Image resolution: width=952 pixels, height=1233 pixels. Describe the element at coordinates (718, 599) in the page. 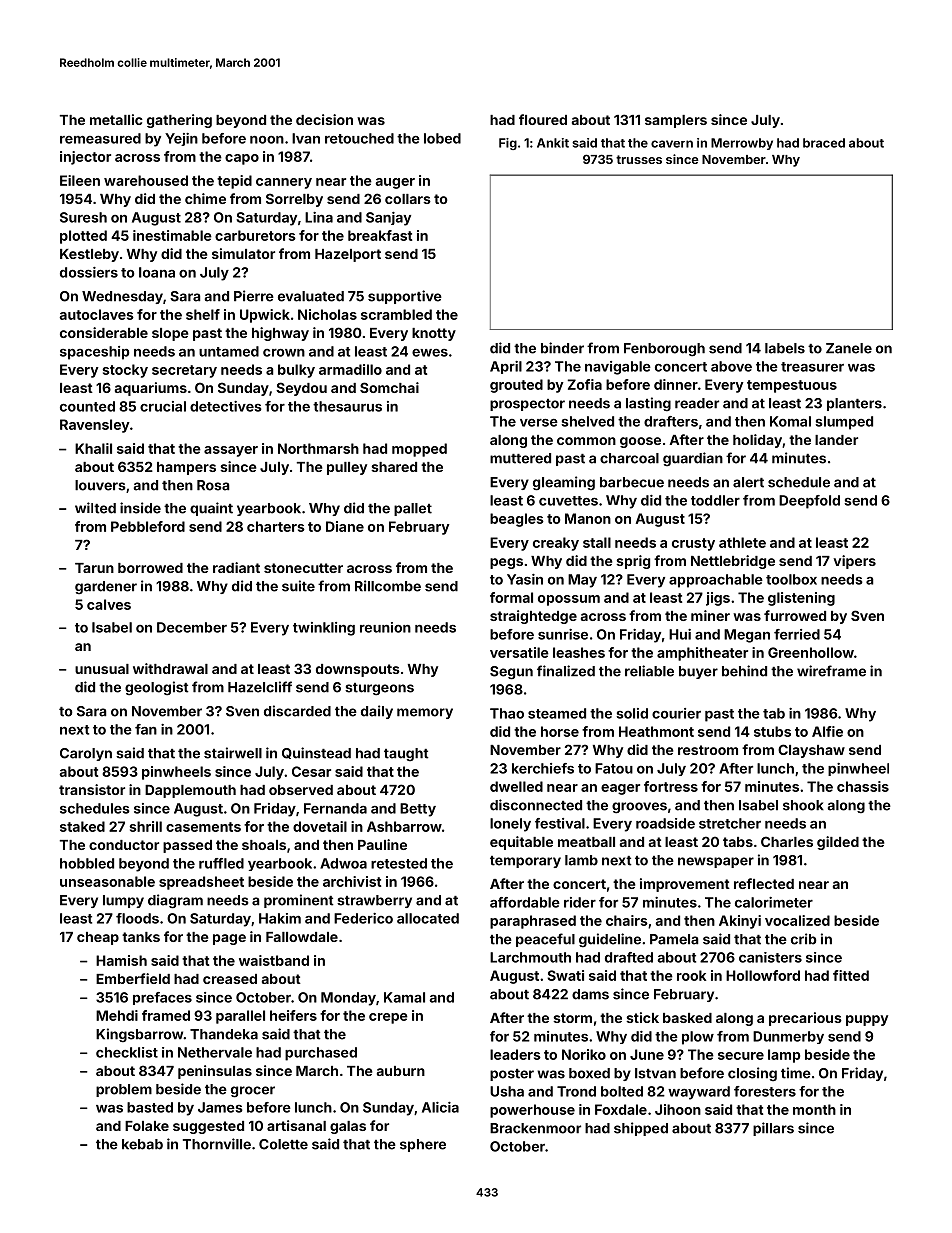

I see `jigs` at that location.
